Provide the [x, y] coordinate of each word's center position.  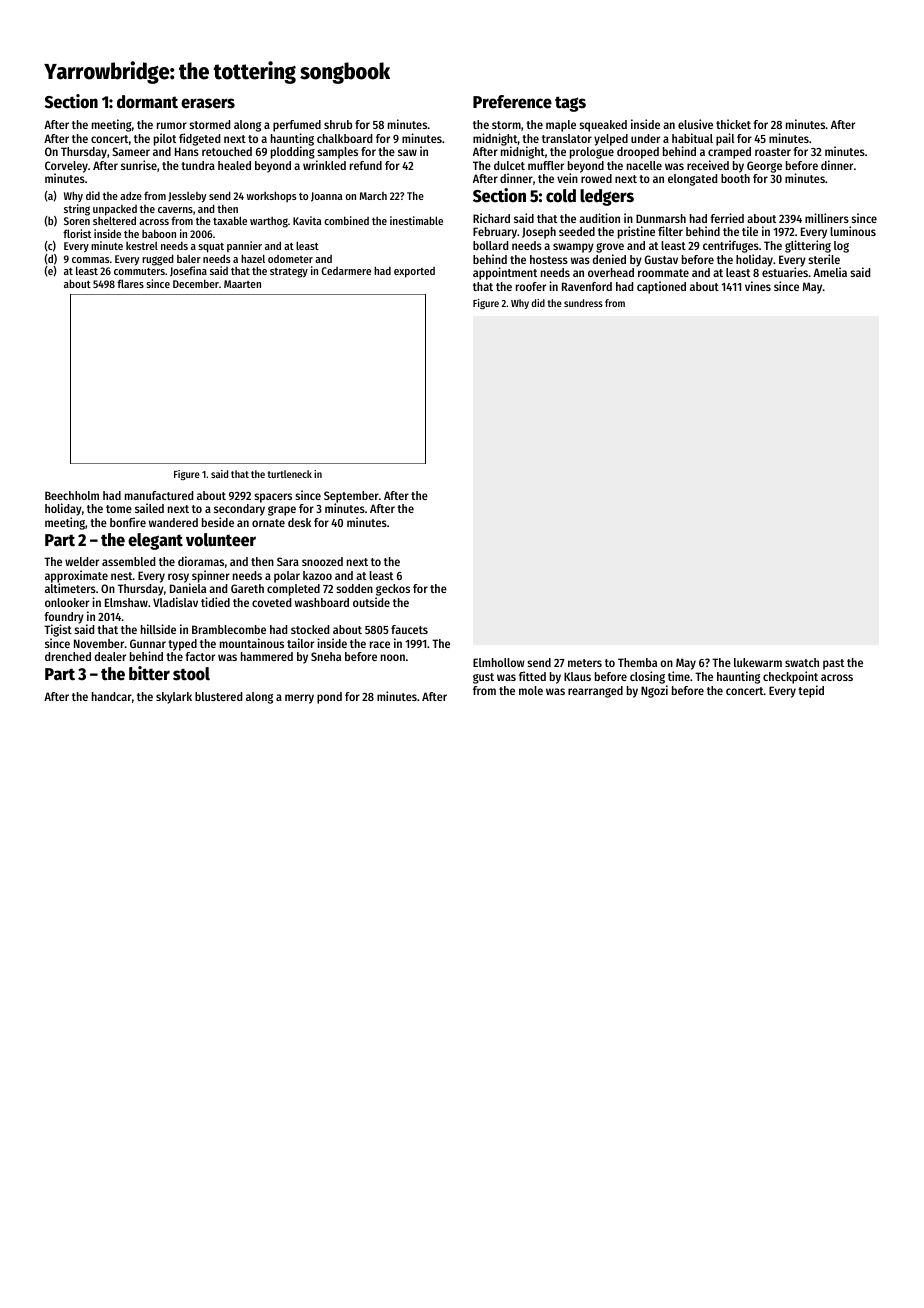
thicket [733, 124]
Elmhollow [499, 662]
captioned [661, 287]
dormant [147, 102]
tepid [811, 691]
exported [414, 272]
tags [570, 104]
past [833, 664]
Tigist [58, 630]
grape [282, 511]
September [351, 497]
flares [130, 283]
